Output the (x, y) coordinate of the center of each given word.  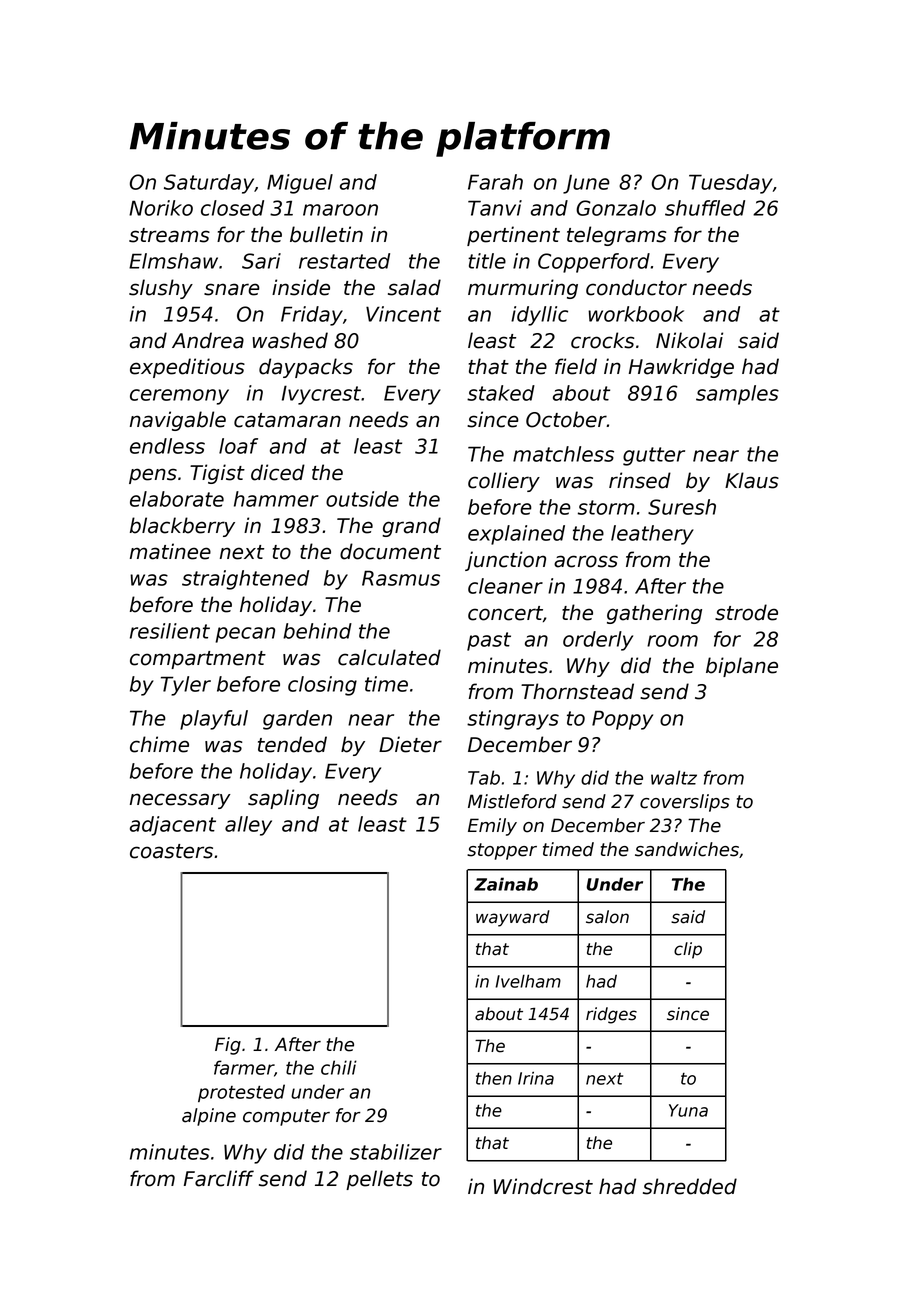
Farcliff (219, 1178)
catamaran (287, 420)
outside (362, 499)
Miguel (300, 184)
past (489, 641)
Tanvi (495, 208)
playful (214, 720)
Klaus (752, 480)
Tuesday (731, 184)
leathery (652, 535)
